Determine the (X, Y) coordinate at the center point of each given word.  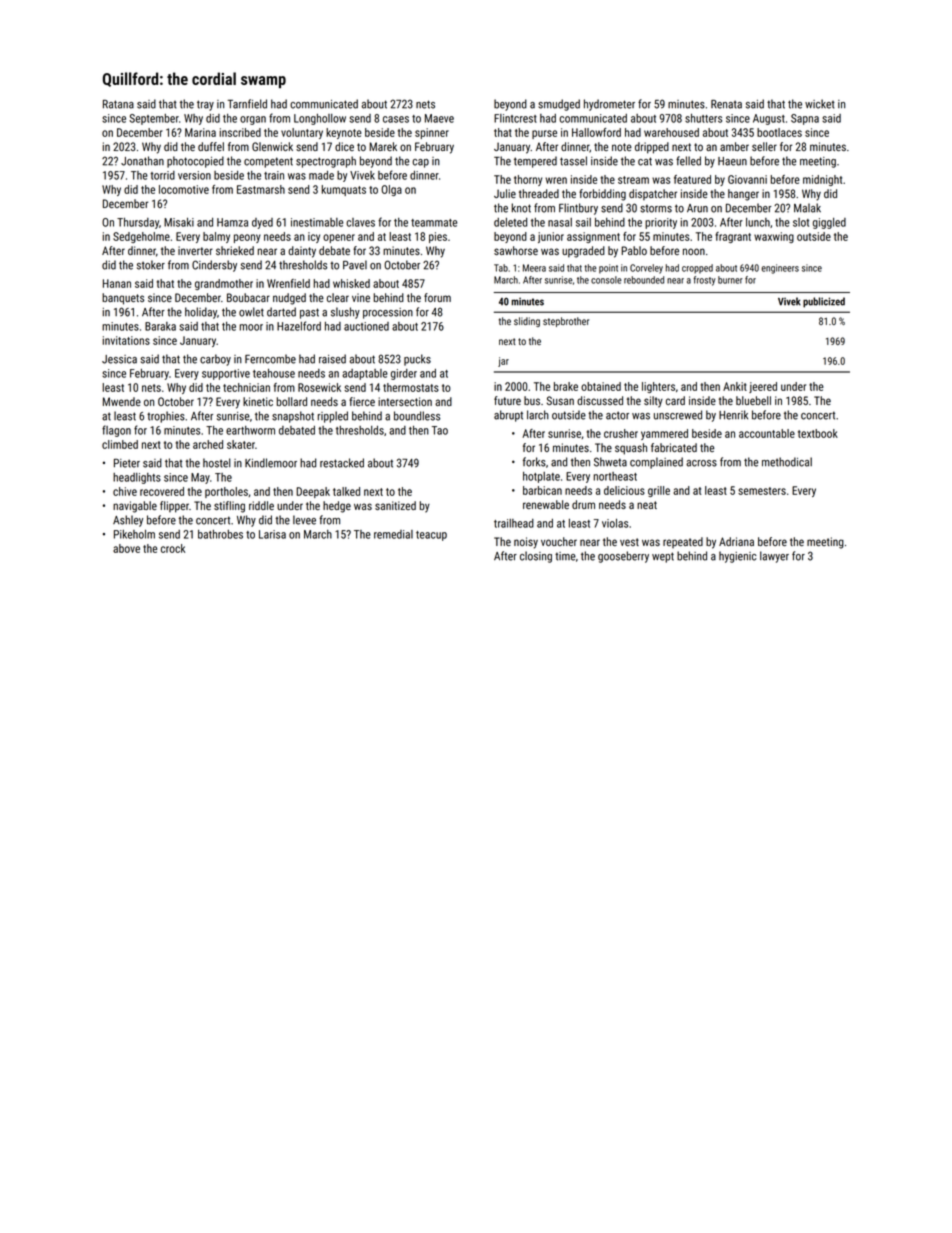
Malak (807, 208)
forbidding (602, 195)
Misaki (179, 222)
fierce (362, 401)
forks (534, 462)
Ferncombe (270, 359)
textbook (818, 433)
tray (205, 105)
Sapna (805, 119)
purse (544, 134)
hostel (217, 463)
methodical (787, 462)
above (126, 548)
